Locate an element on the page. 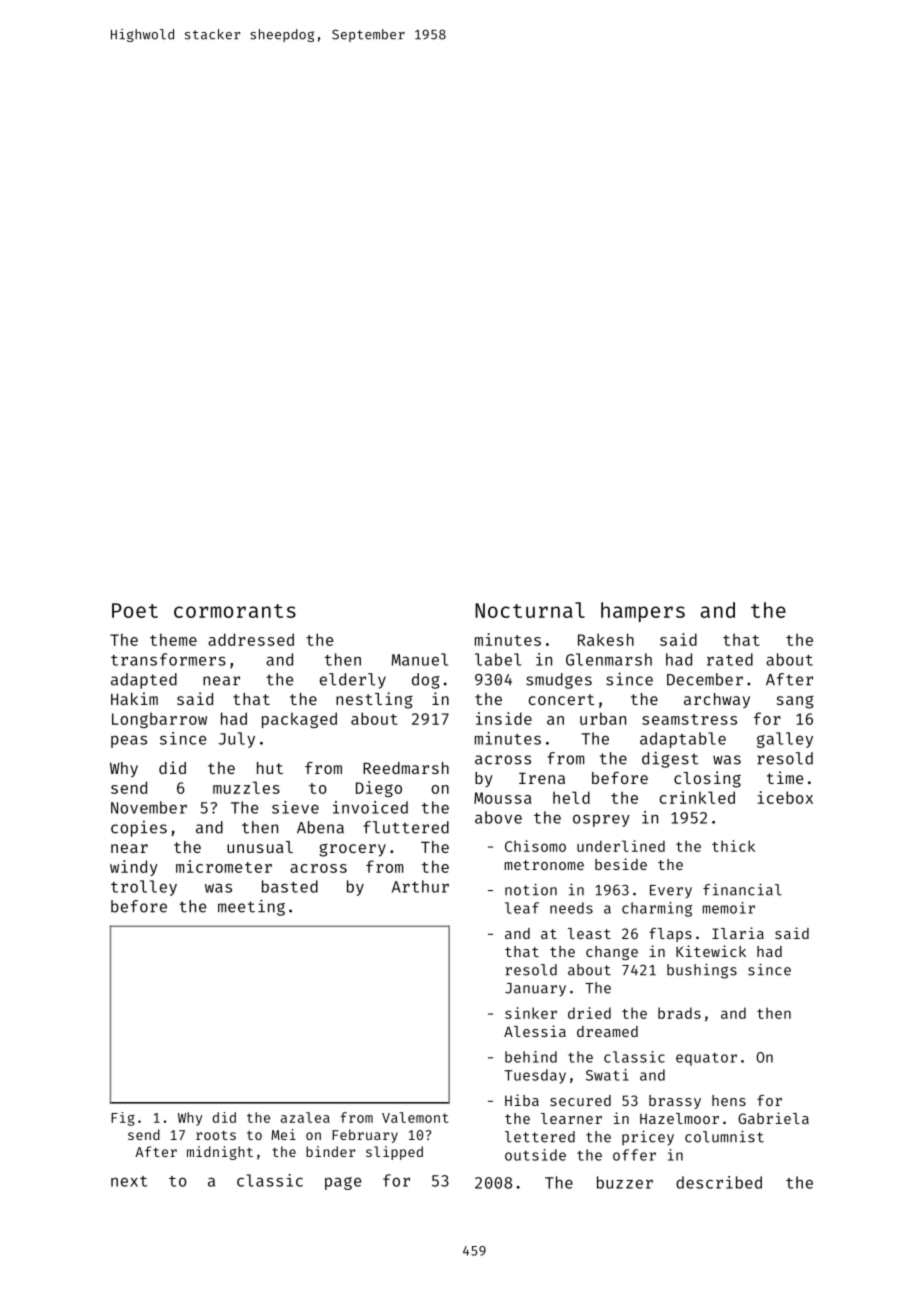 This page has width=924, height=1308. behind is located at coordinates (531, 1057).
